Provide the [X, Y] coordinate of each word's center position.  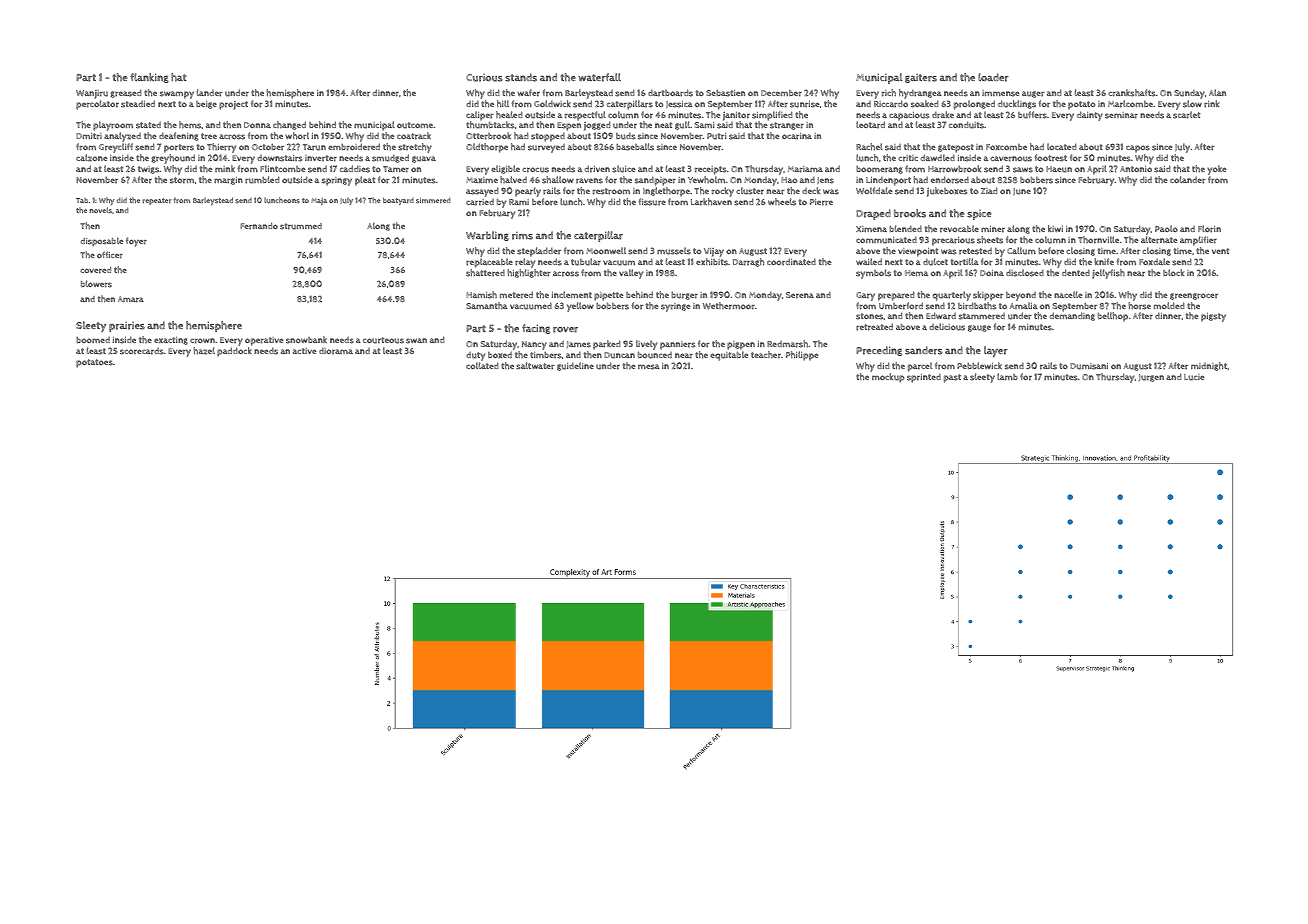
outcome [415, 125]
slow [1192, 104]
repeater [156, 201]
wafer [528, 93]
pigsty [1213, 317]
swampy [177, 95]
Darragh [748, 262]
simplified [772, 116]
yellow [580, 307]
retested [975, 251]
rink [1211, 104]
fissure [652, 202]
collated [482, 365]
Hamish [481, 295]
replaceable [489, 263]
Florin [1209, 229]
